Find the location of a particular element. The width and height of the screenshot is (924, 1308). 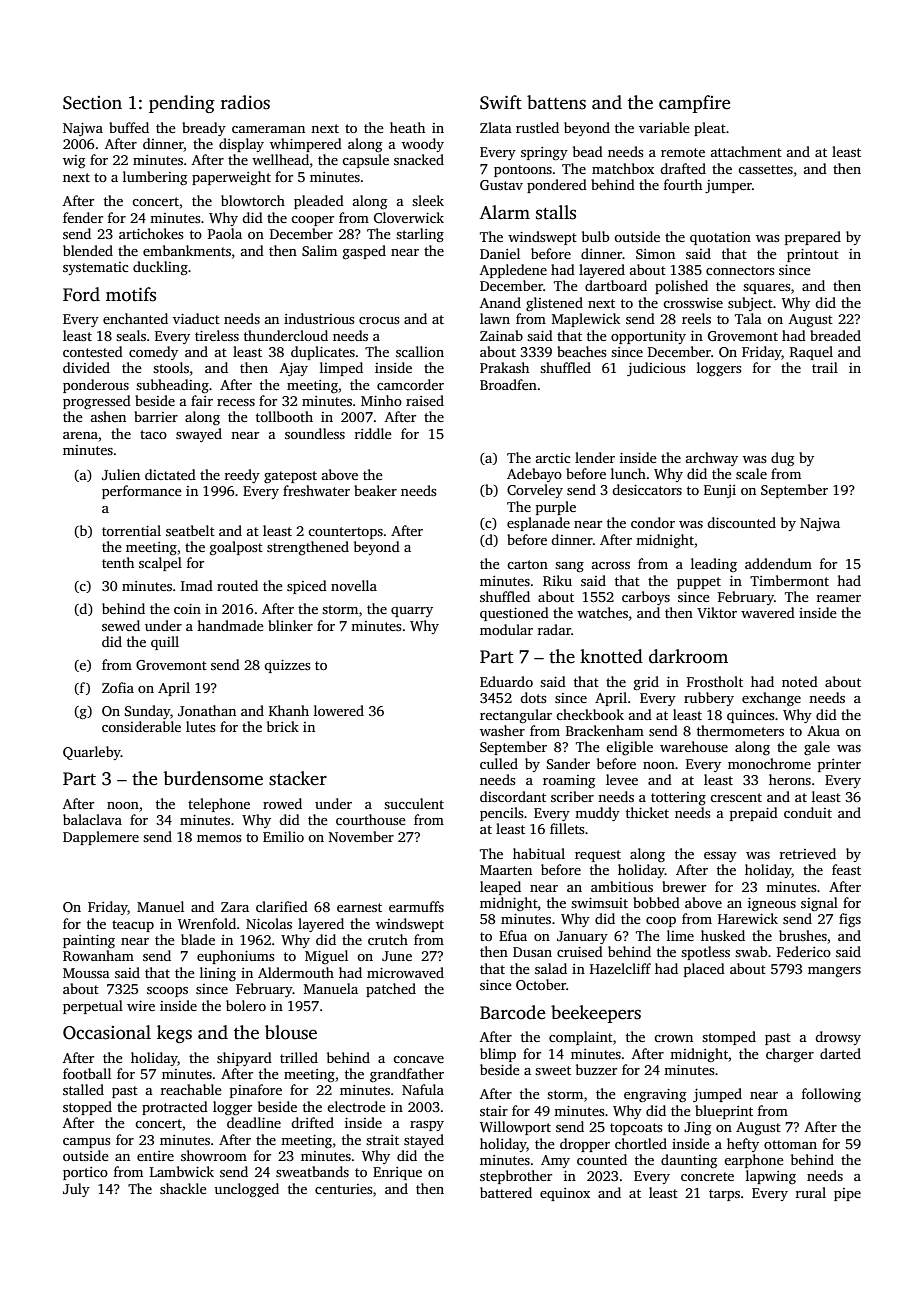

wig is located at coordinates (74, 161).
